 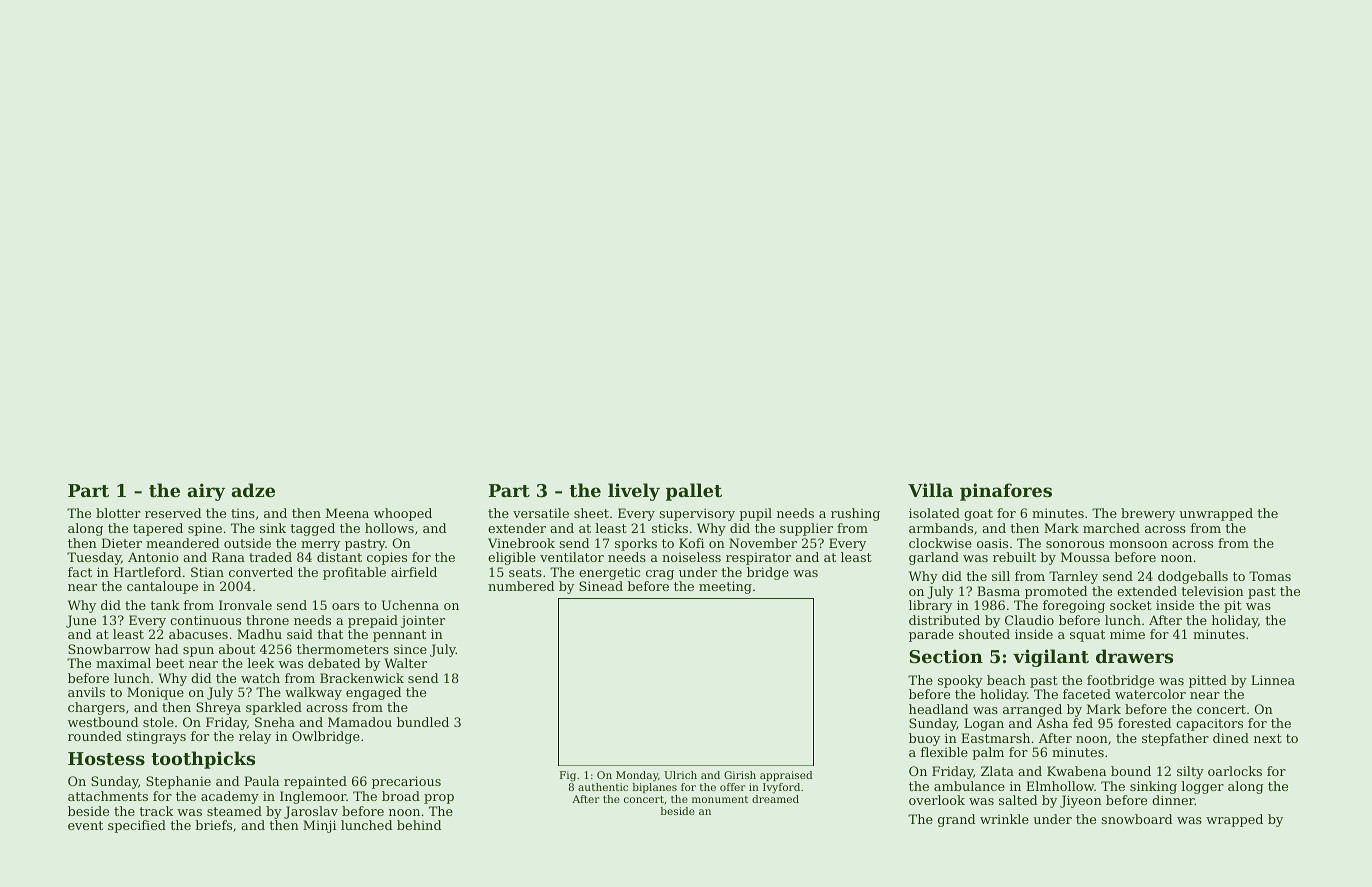 What do you see at coordinates (374, 693) in the page?
I see `engaged` at bounding box center [374, 693].
